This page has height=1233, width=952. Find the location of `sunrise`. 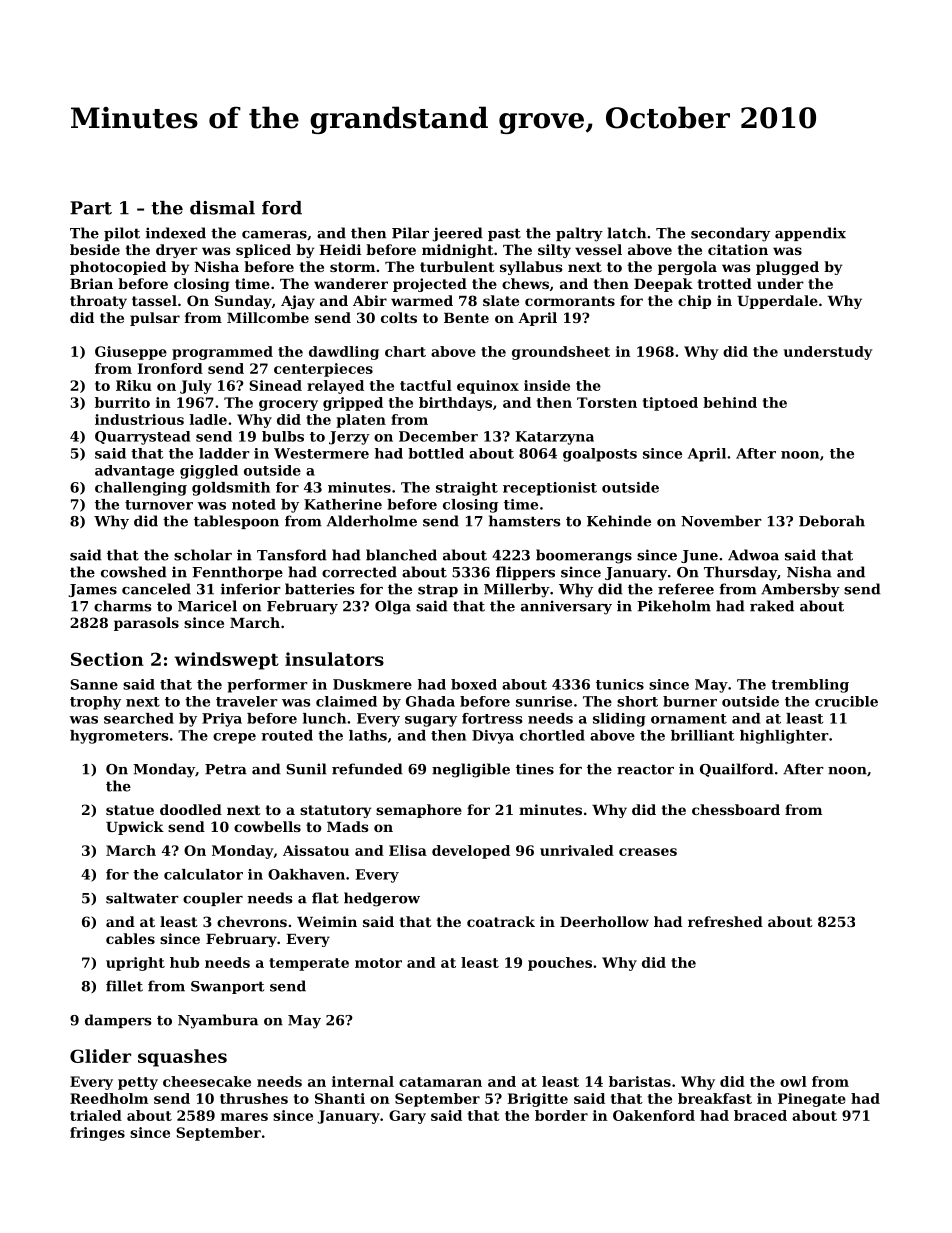

sunrise is located at coordinates (544, 701).
